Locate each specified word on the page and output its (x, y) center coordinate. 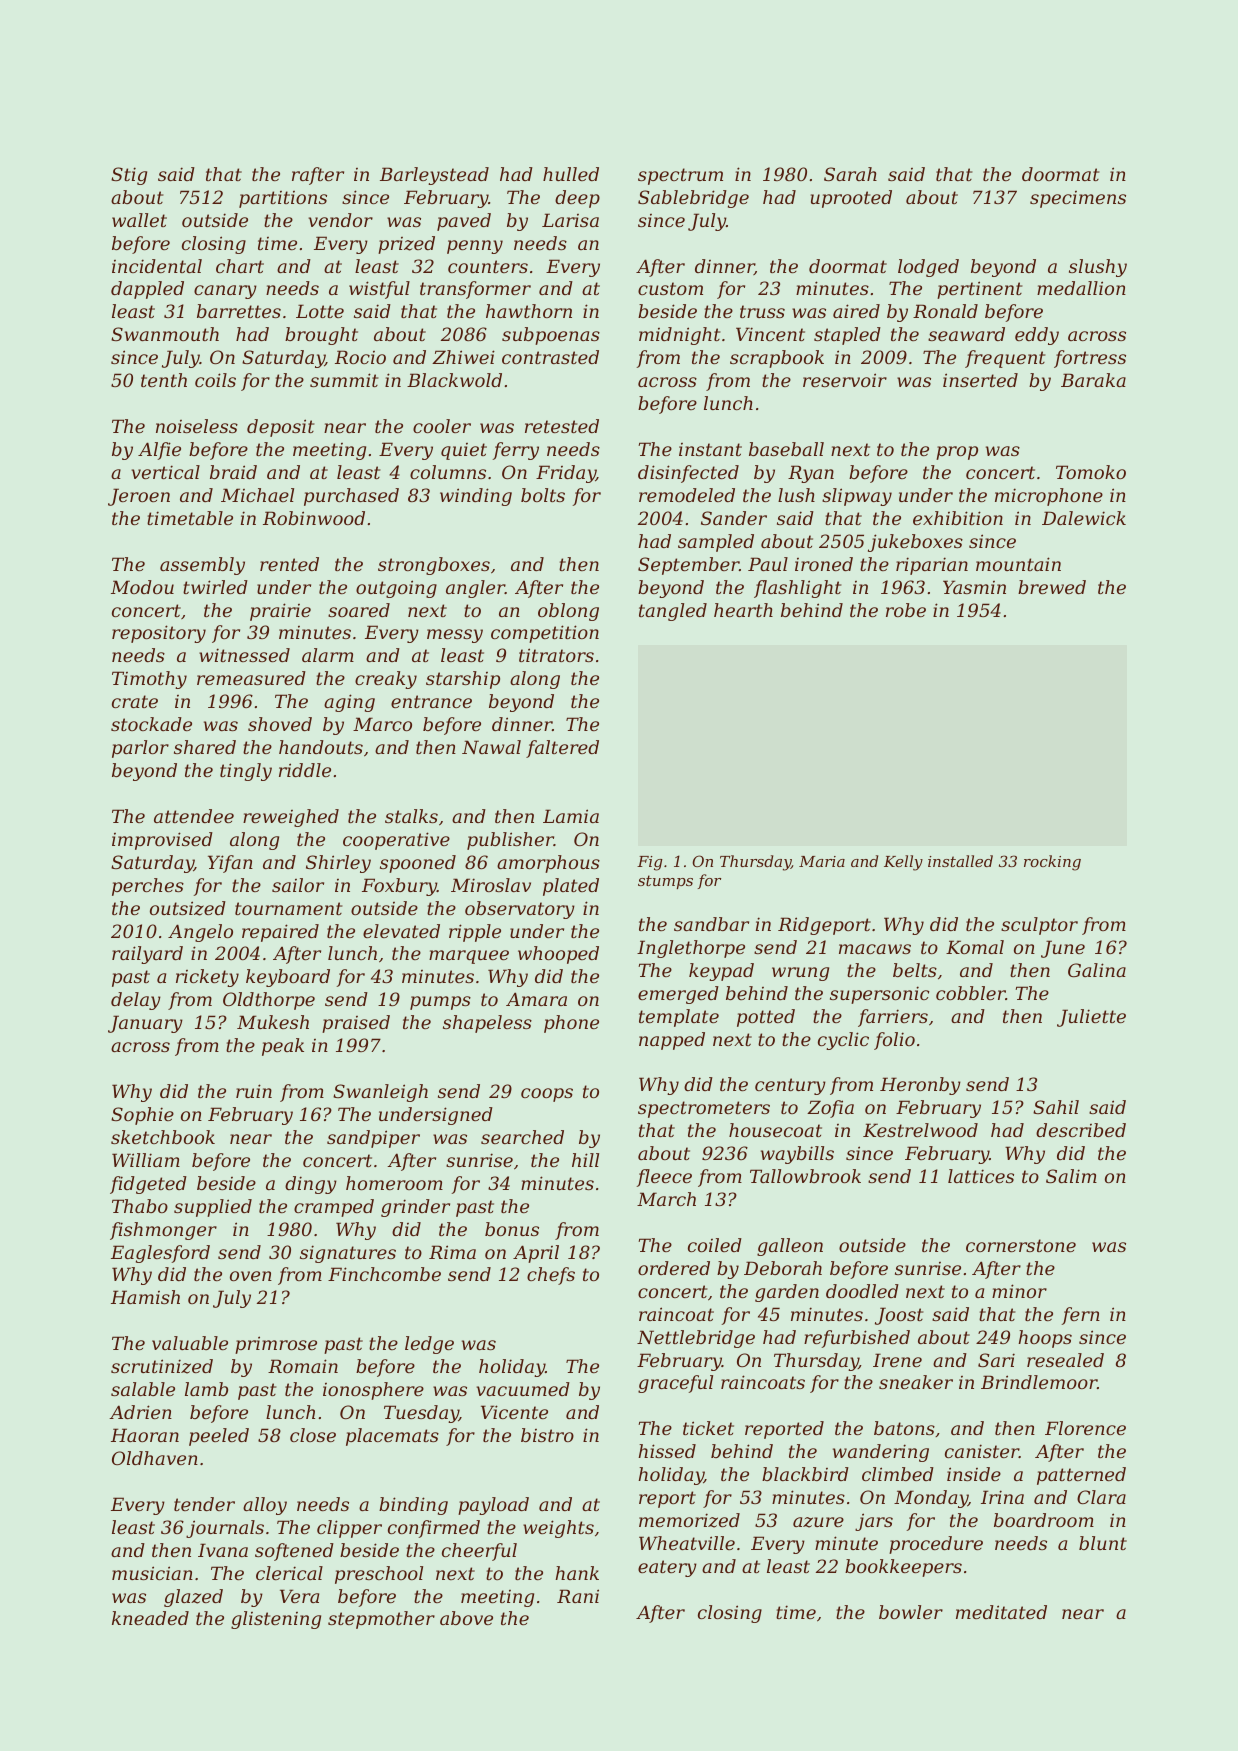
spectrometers (704, 1109)
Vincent (770, 334)
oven (251, 1276)
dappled (147, 290)
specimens (1078, 199)
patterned (1081, 1476)
